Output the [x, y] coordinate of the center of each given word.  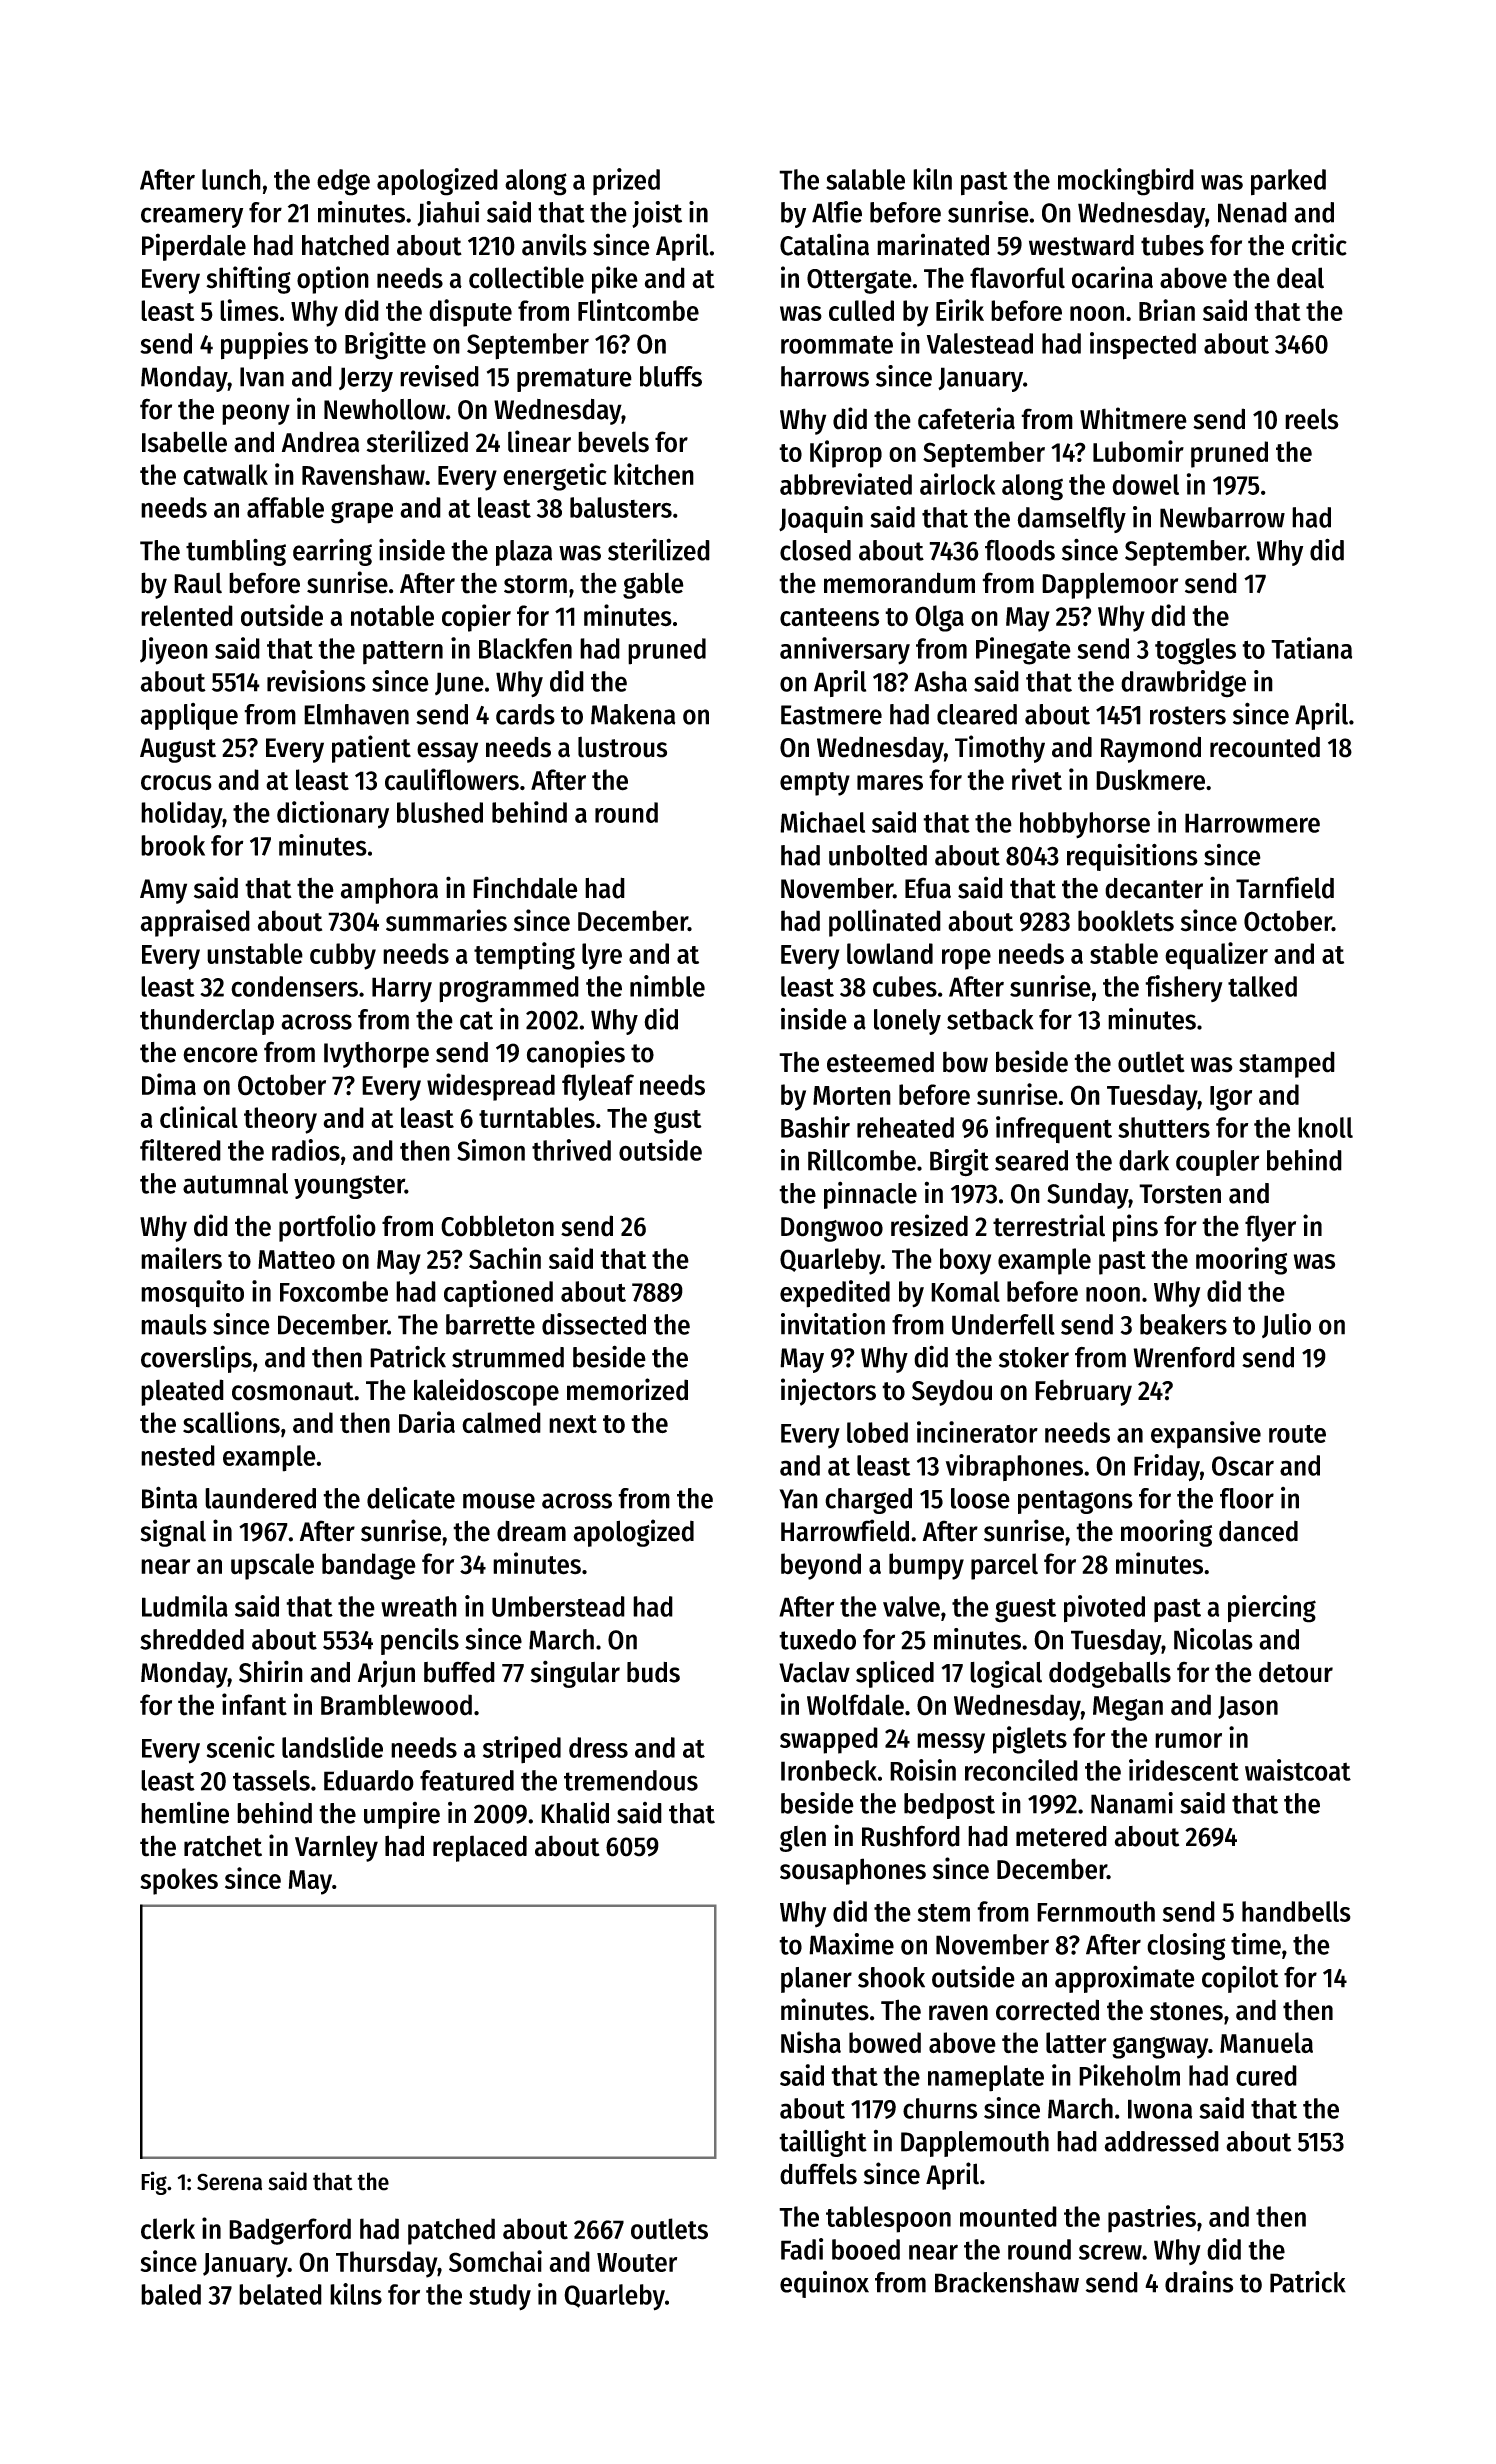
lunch [231, 179]
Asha [940, 681]
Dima [169, 1084]
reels [1312, 419]
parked [1288, 182]
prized [626, 182]
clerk [168, 2229]
